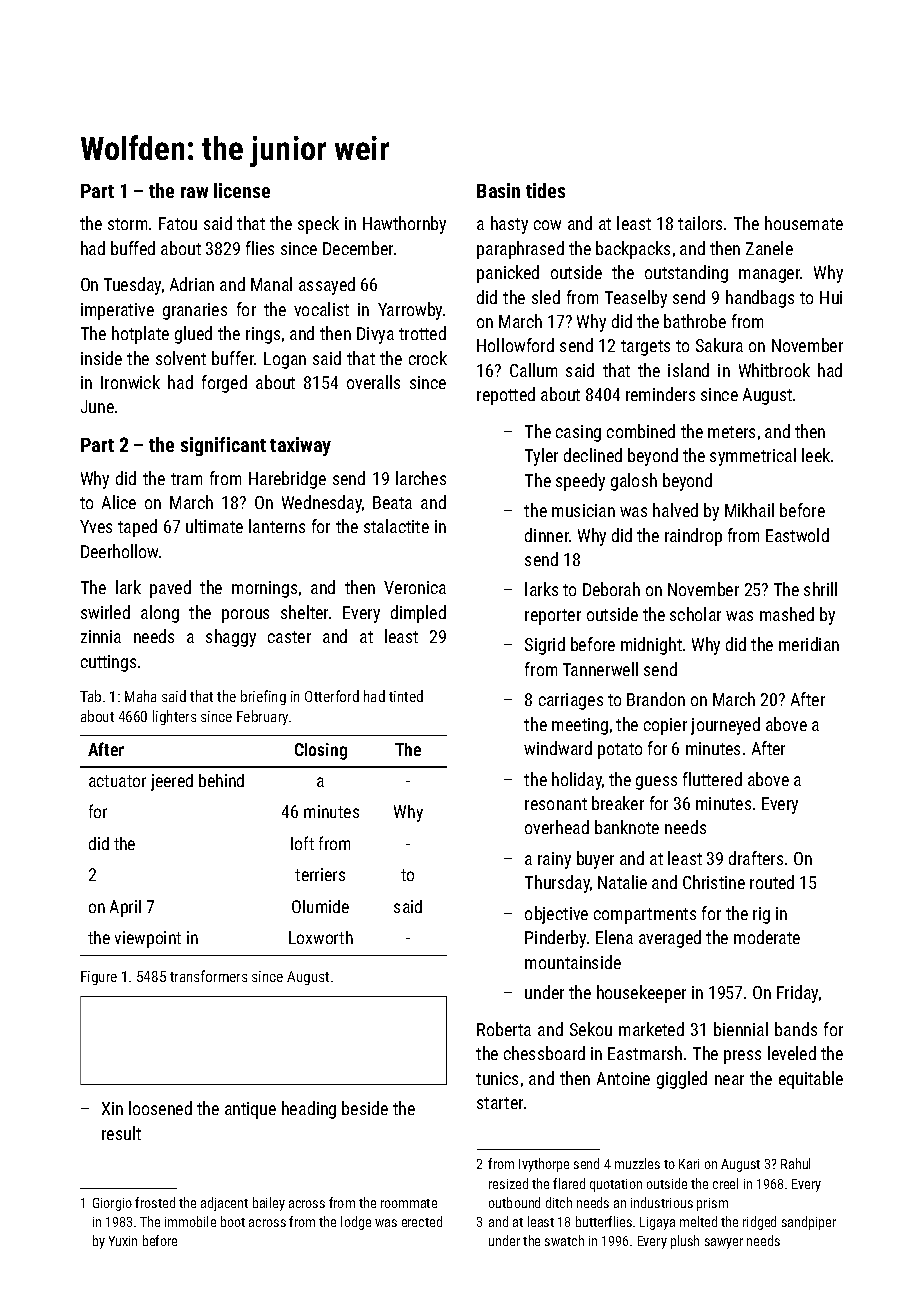 The image size is (924, 1314). I want to click on Alice, so click(119, 502).
